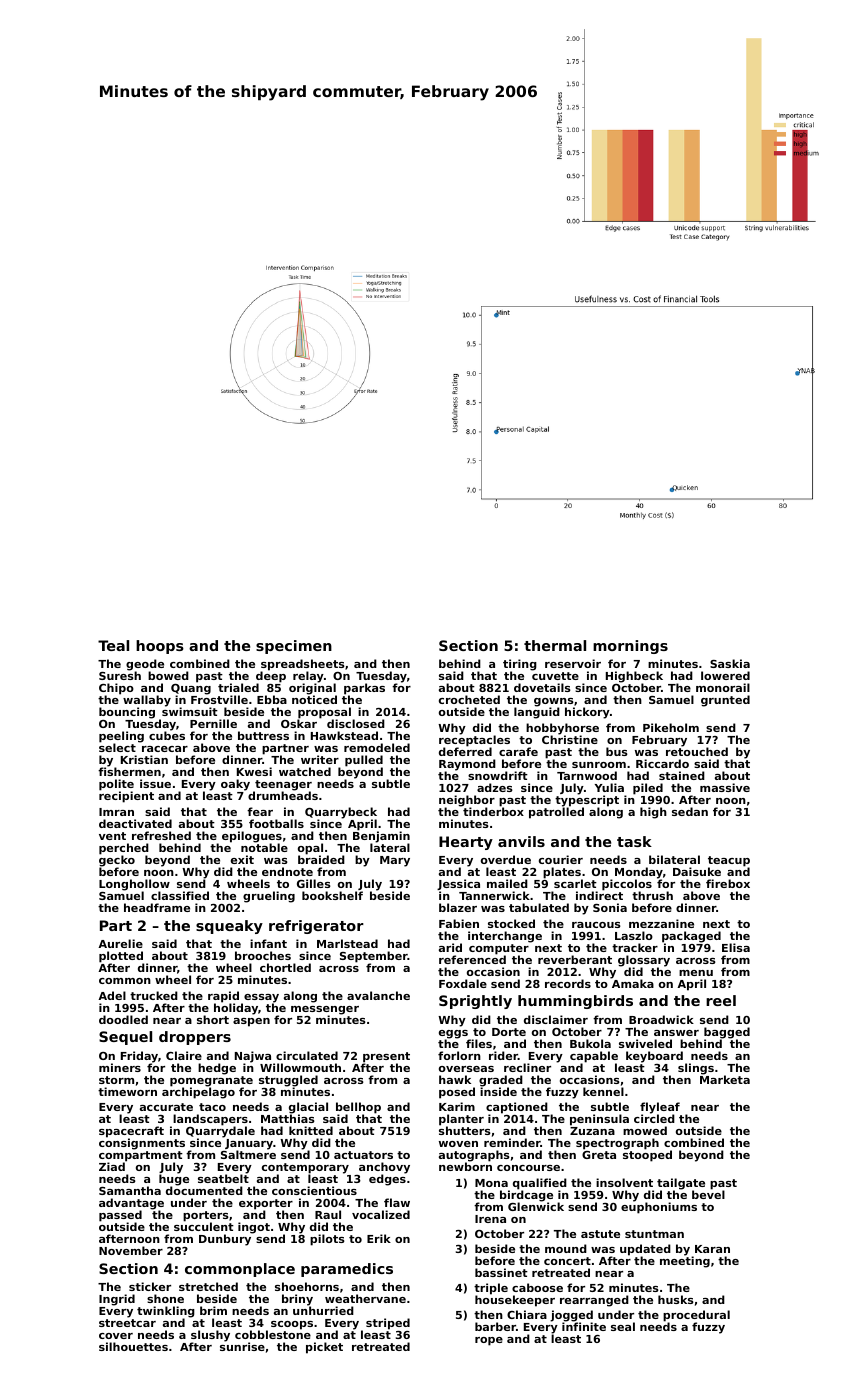 The image size is (849, 1400). I want to click on Fabien, so click(459, 923).
